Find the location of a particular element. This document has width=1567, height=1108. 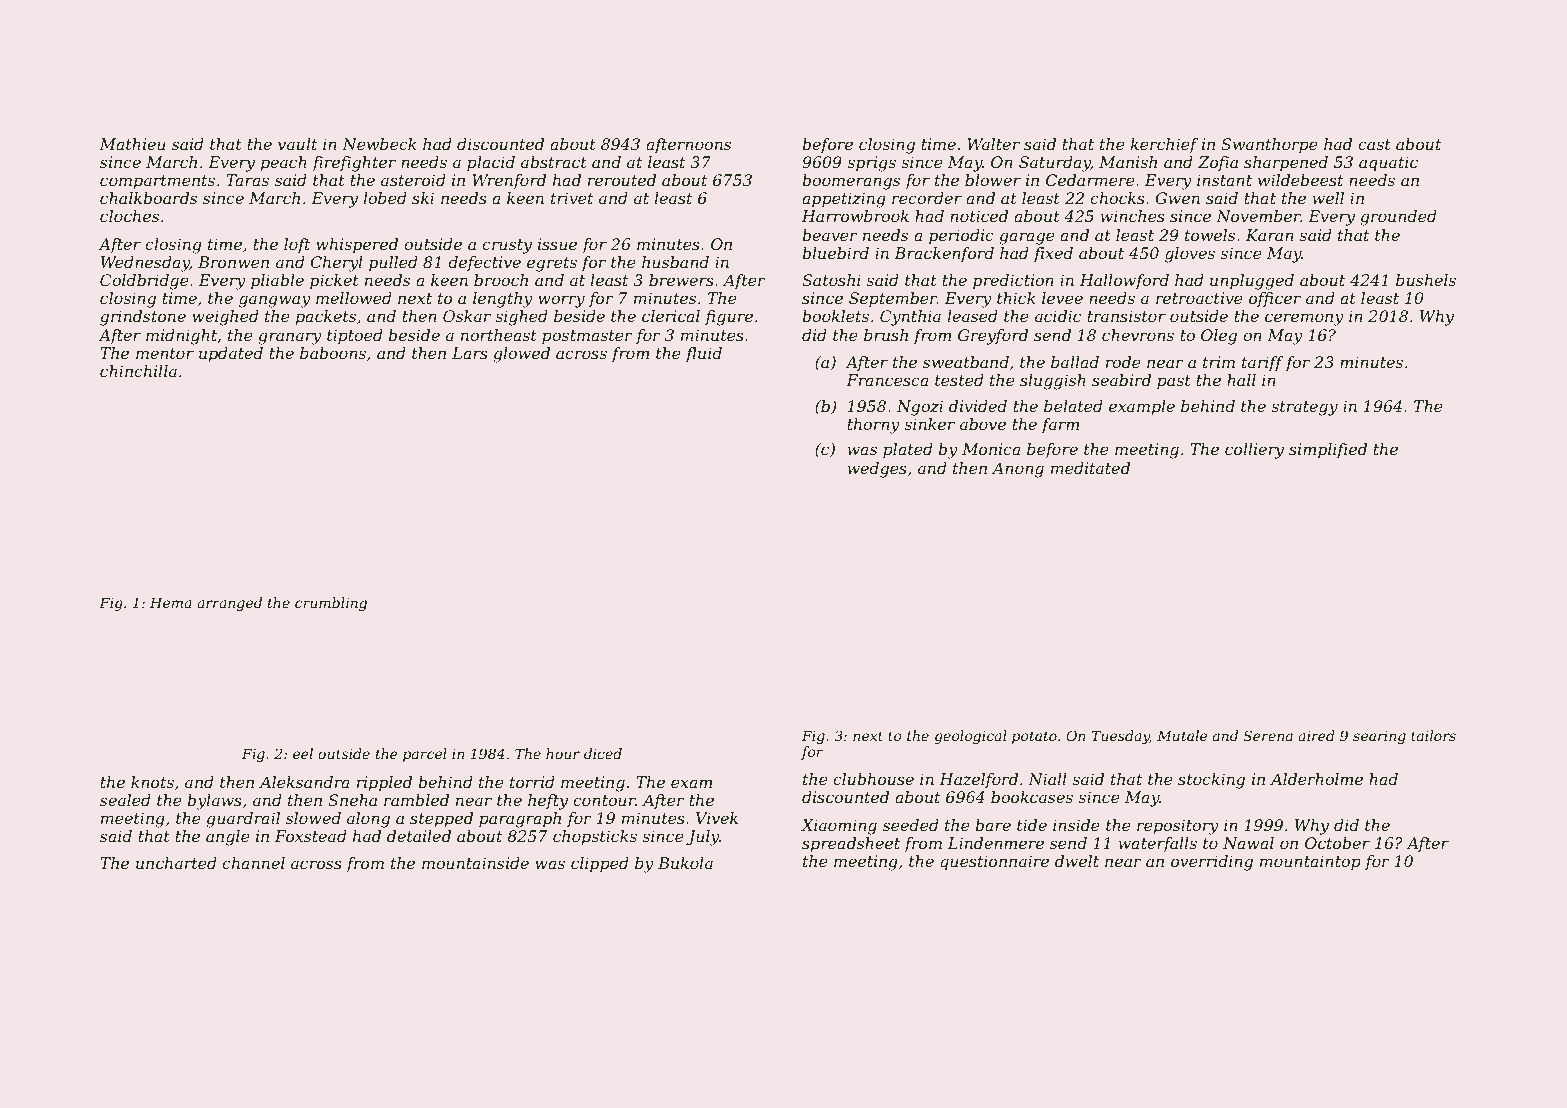

crumbling is located at coordinates (331, 604).
